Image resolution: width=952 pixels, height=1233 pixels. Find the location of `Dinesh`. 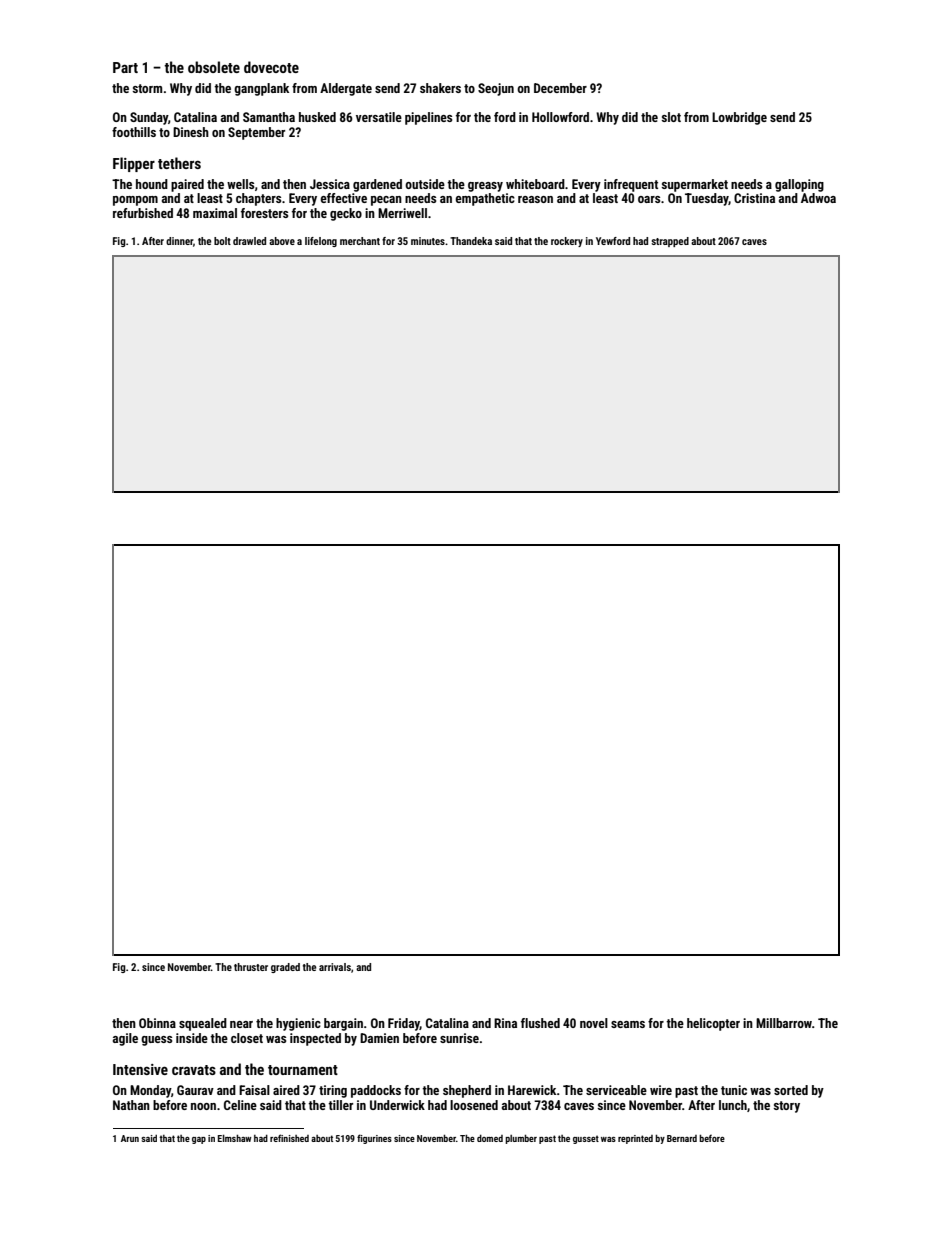

Dinesh is located at coordinates (191, 132).
